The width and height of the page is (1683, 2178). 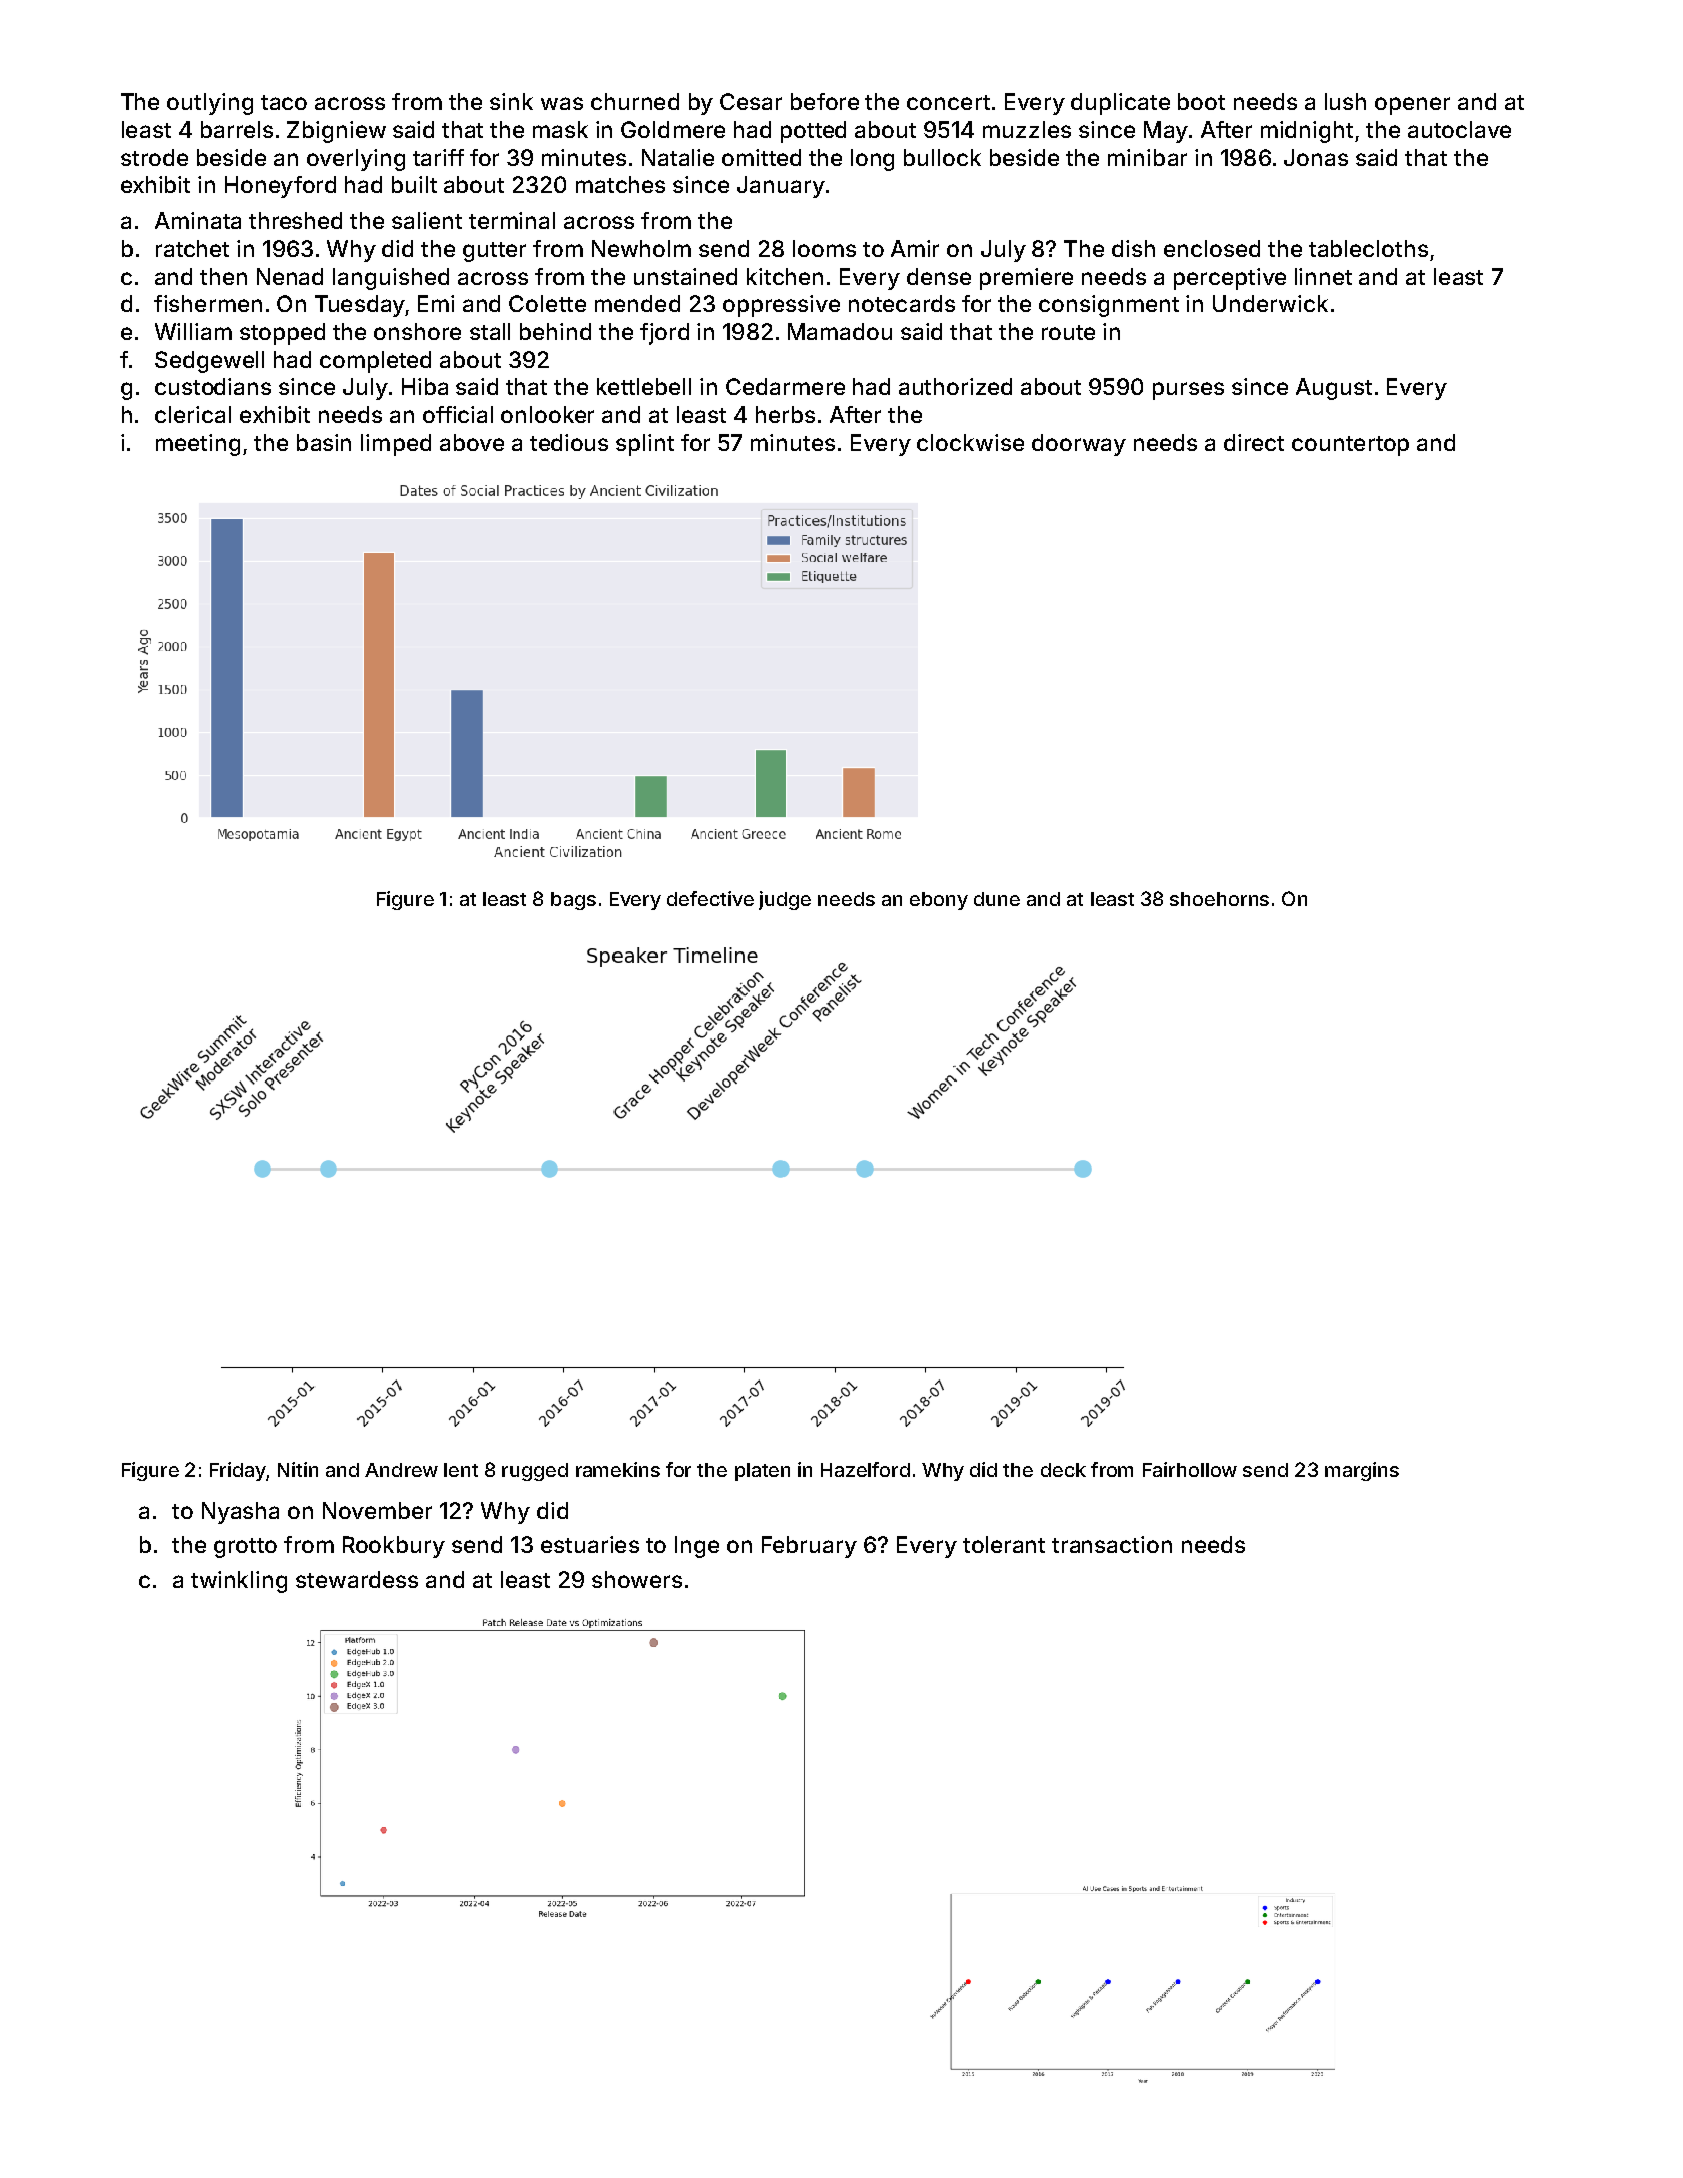 I want to click on enclosed, so click(x=1212, y=248).
